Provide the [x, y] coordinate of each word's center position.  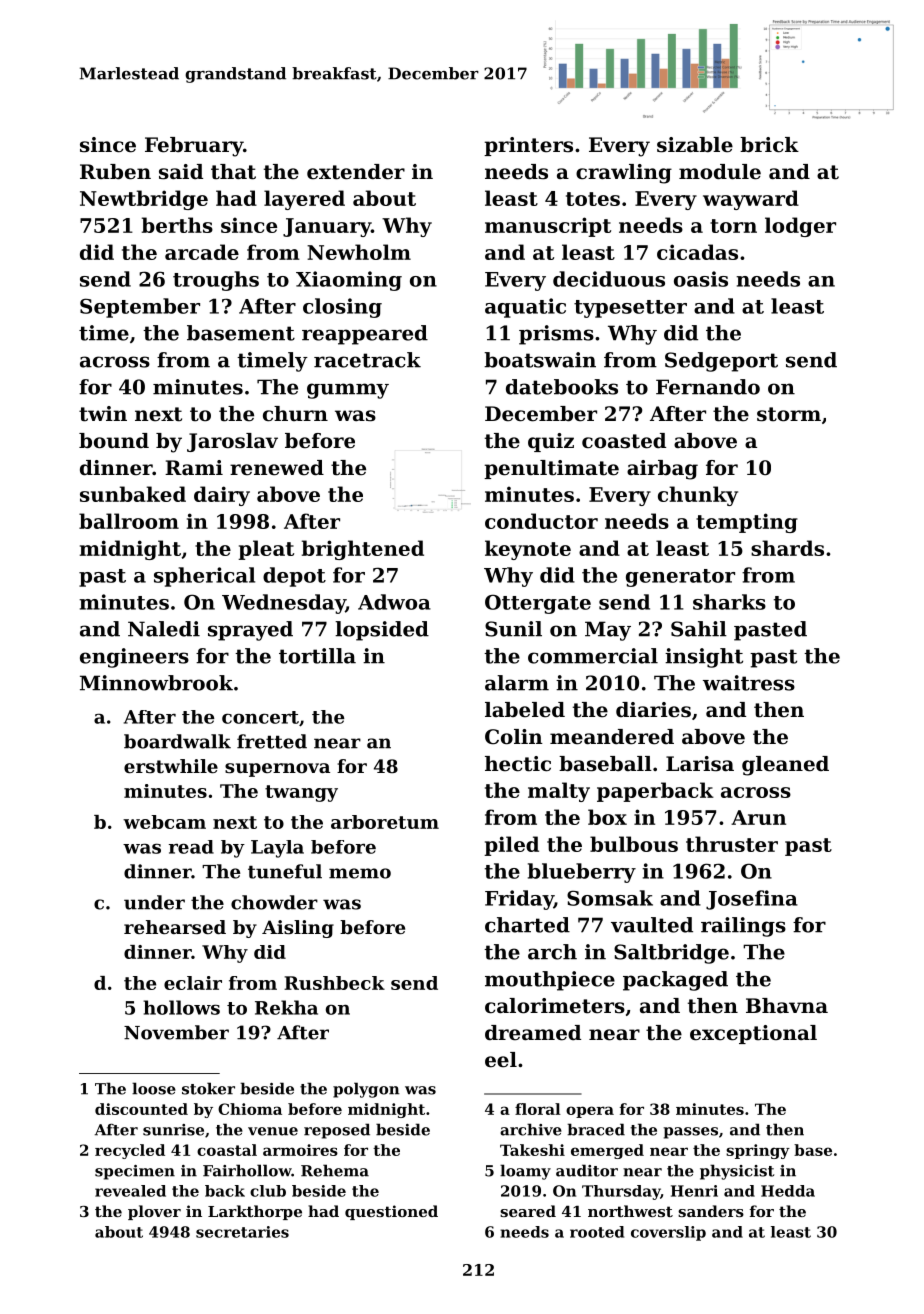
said [181, 172]
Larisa [700, 764]
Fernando [708, 387]
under [154, 902]
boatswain [540, 360]
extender [356, 172]
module [720, 172]
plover [154, 1212]
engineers [134, 658]
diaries [653, 710]
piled [511, 846]
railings [743, 927]
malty [559, 792]
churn [295, 414]
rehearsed [175, 927]
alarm [517, 683]
